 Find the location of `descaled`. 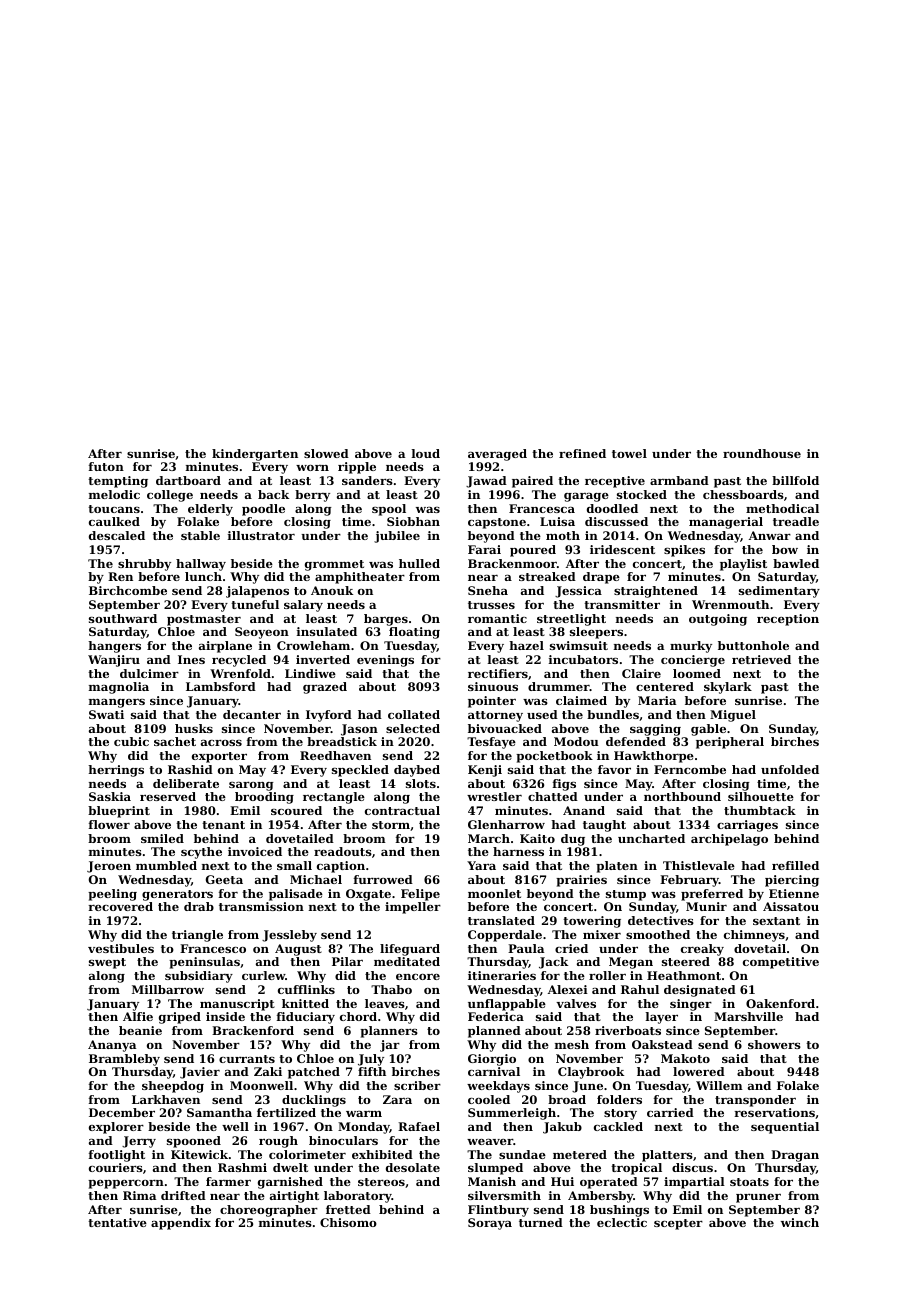

descaled is located at coordinates (117, 535).
